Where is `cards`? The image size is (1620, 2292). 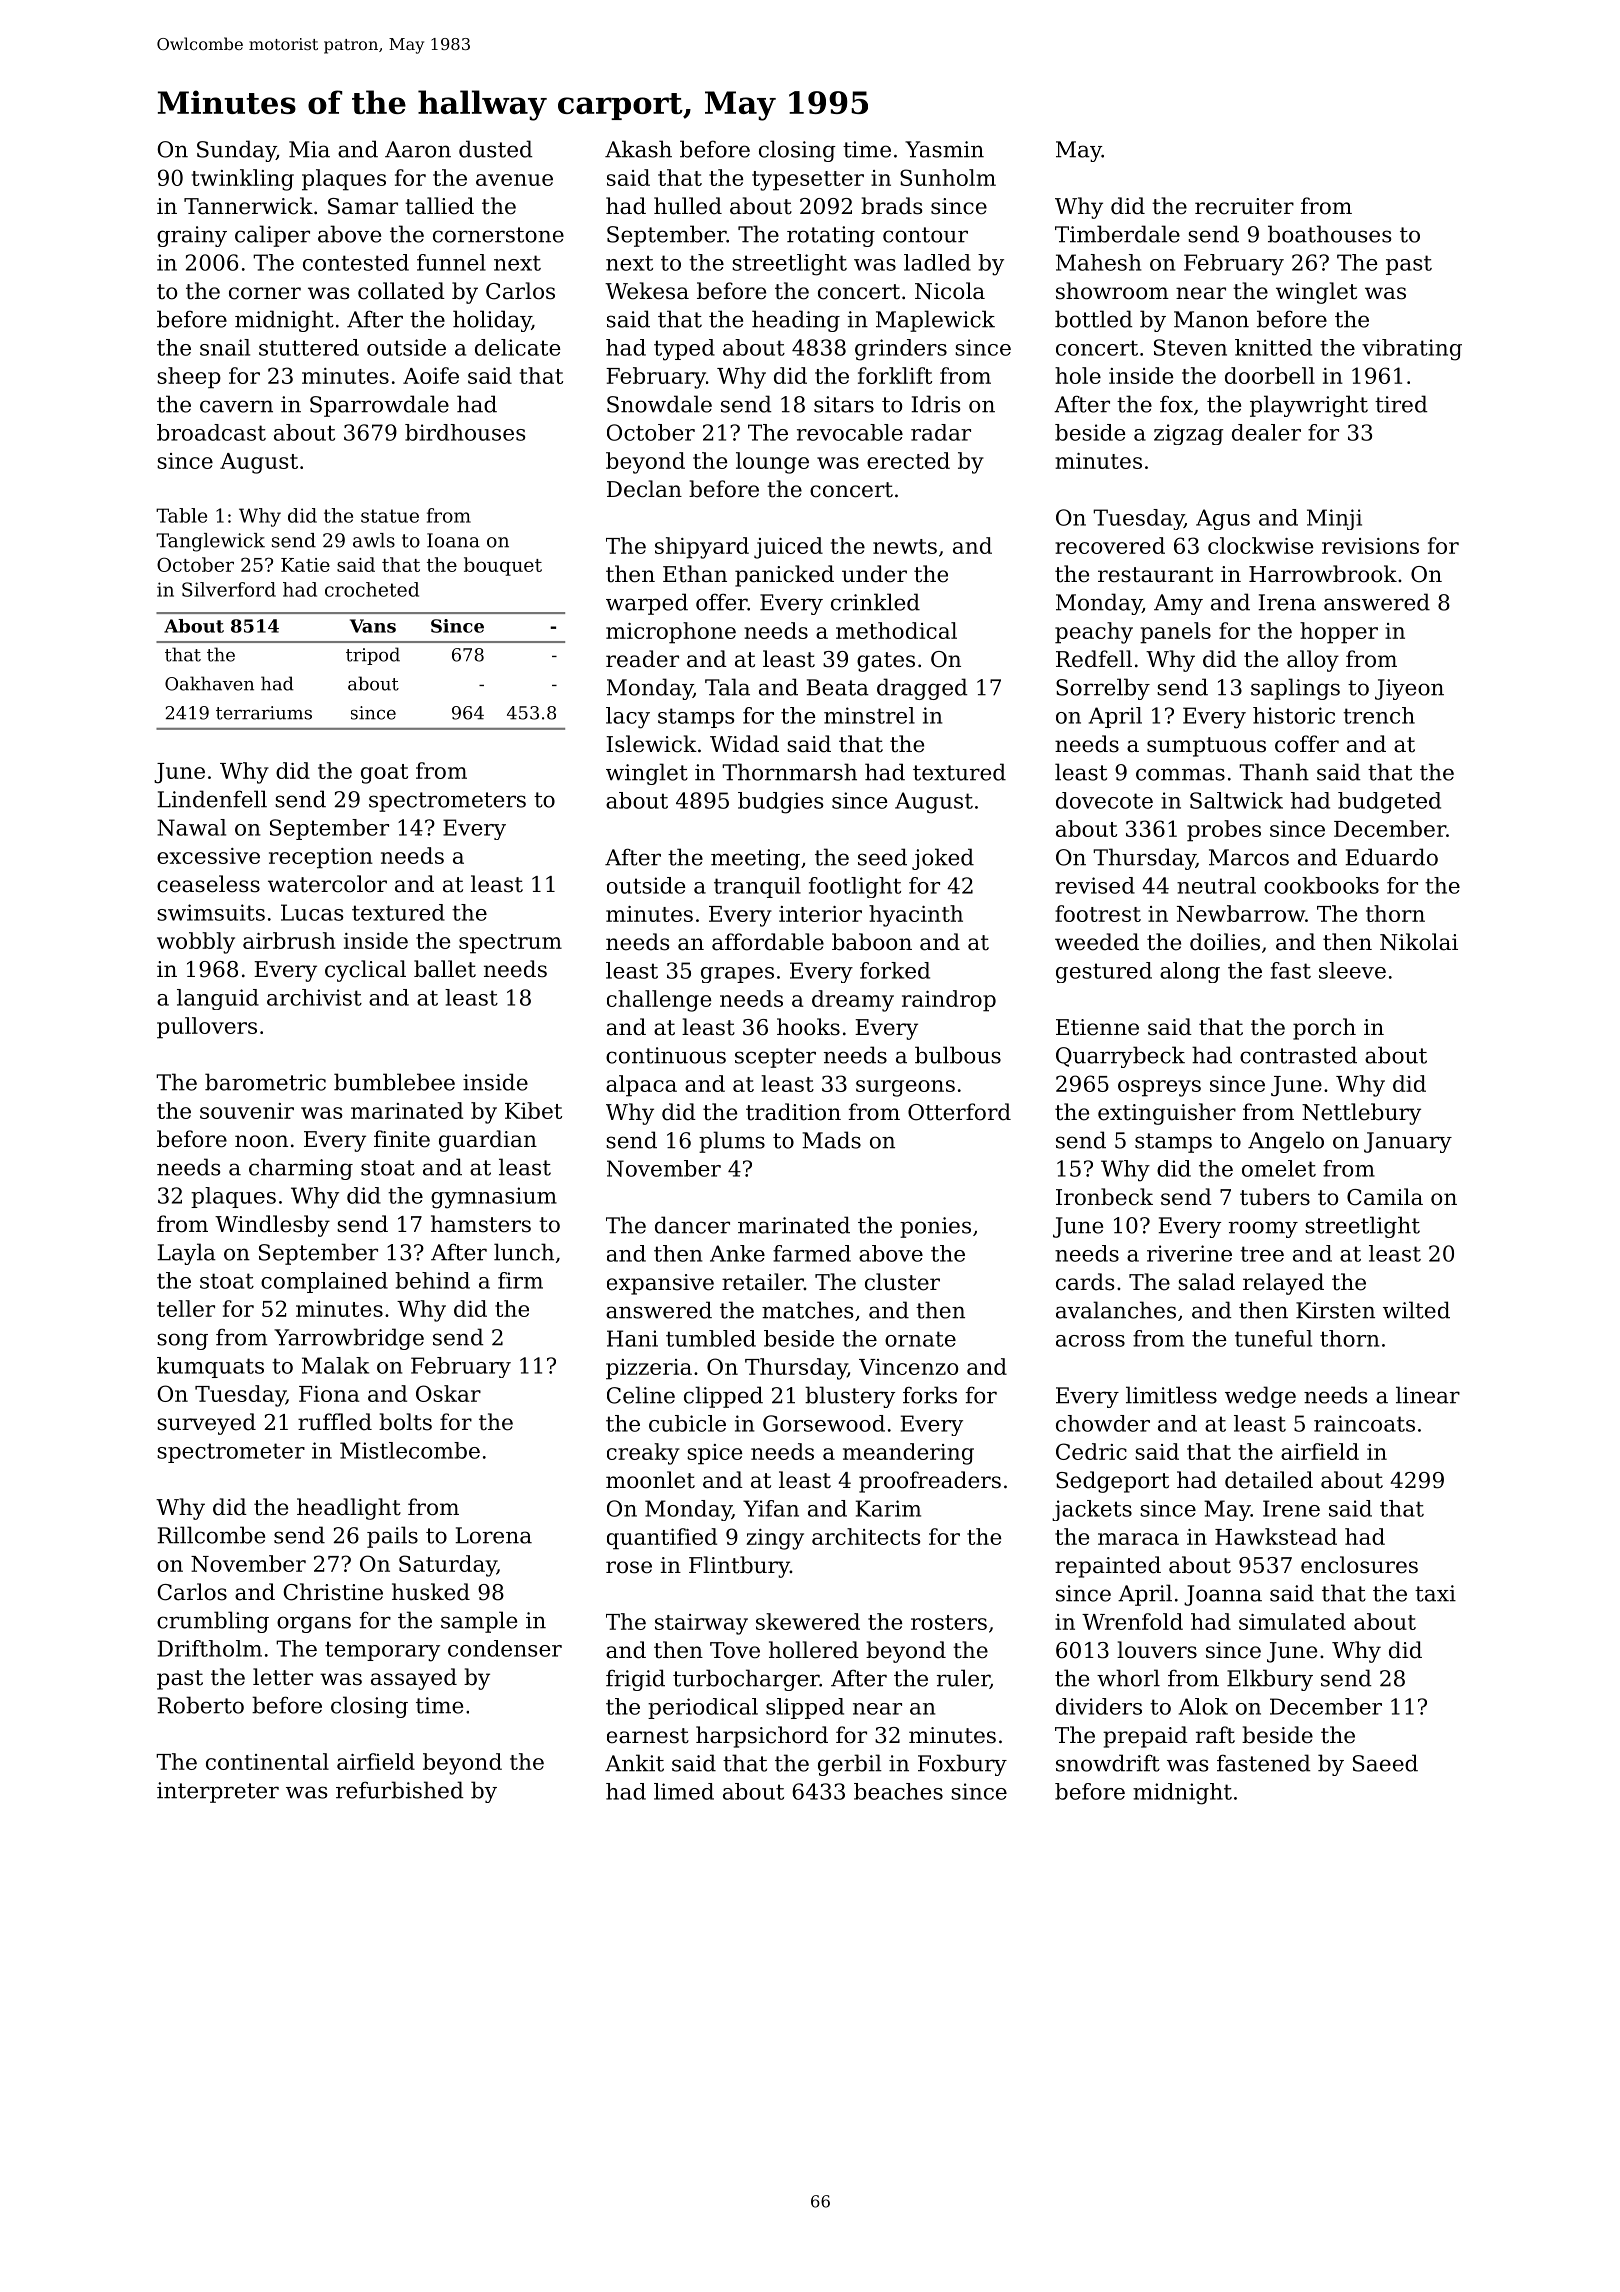
cards is located at coordinates (1085, 1282).
